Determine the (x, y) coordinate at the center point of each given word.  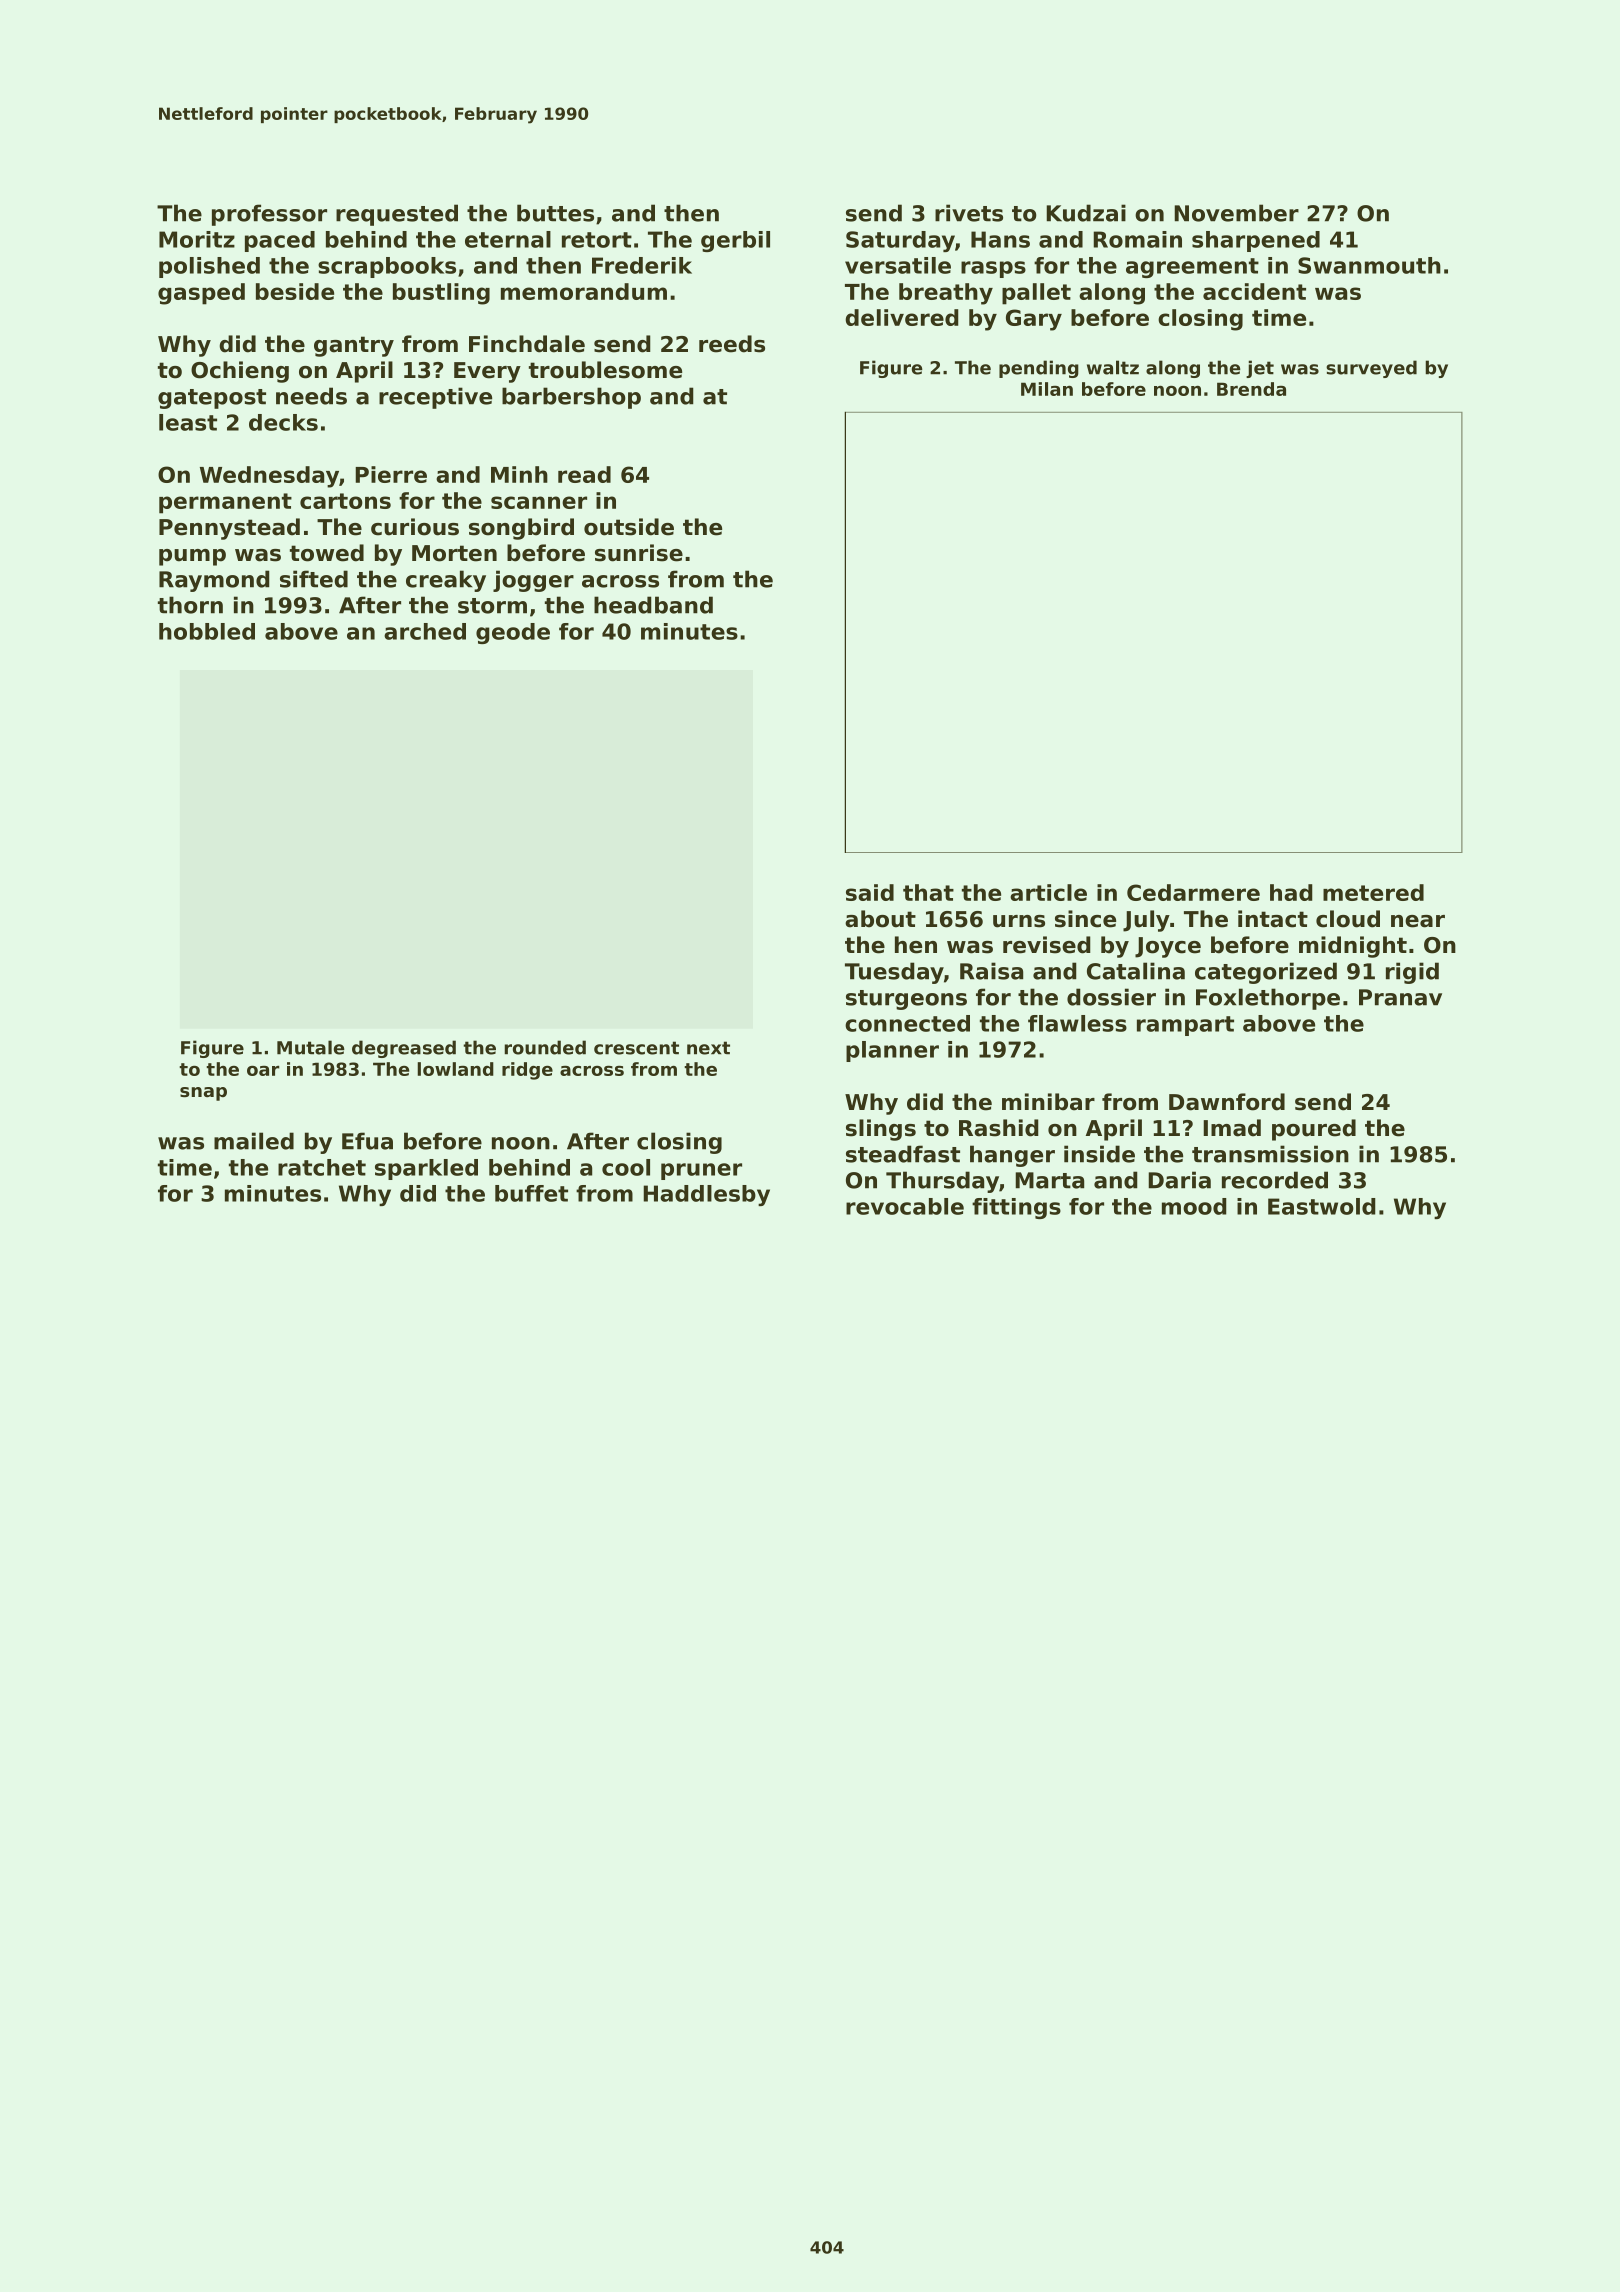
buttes (555, 213)
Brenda (1251, 389)
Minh (519, 474)
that (928, 892)
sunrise (639, 553)
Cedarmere (1193, 892)
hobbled (207, 631)
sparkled (426, 1169)
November (1236, 213)
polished (209, 267)
